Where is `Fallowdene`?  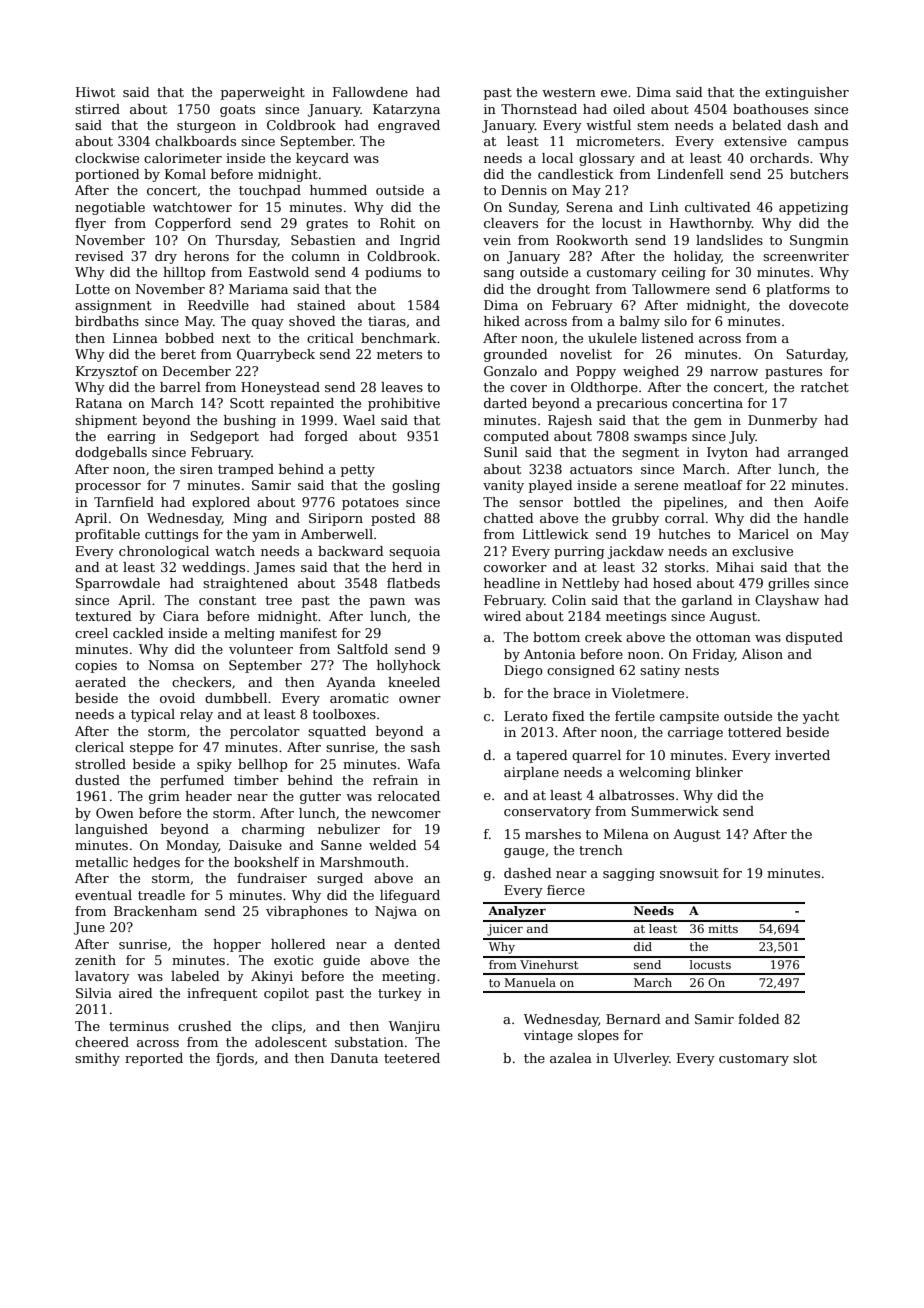 Fallowdene is located at coordinates (370, 92).
